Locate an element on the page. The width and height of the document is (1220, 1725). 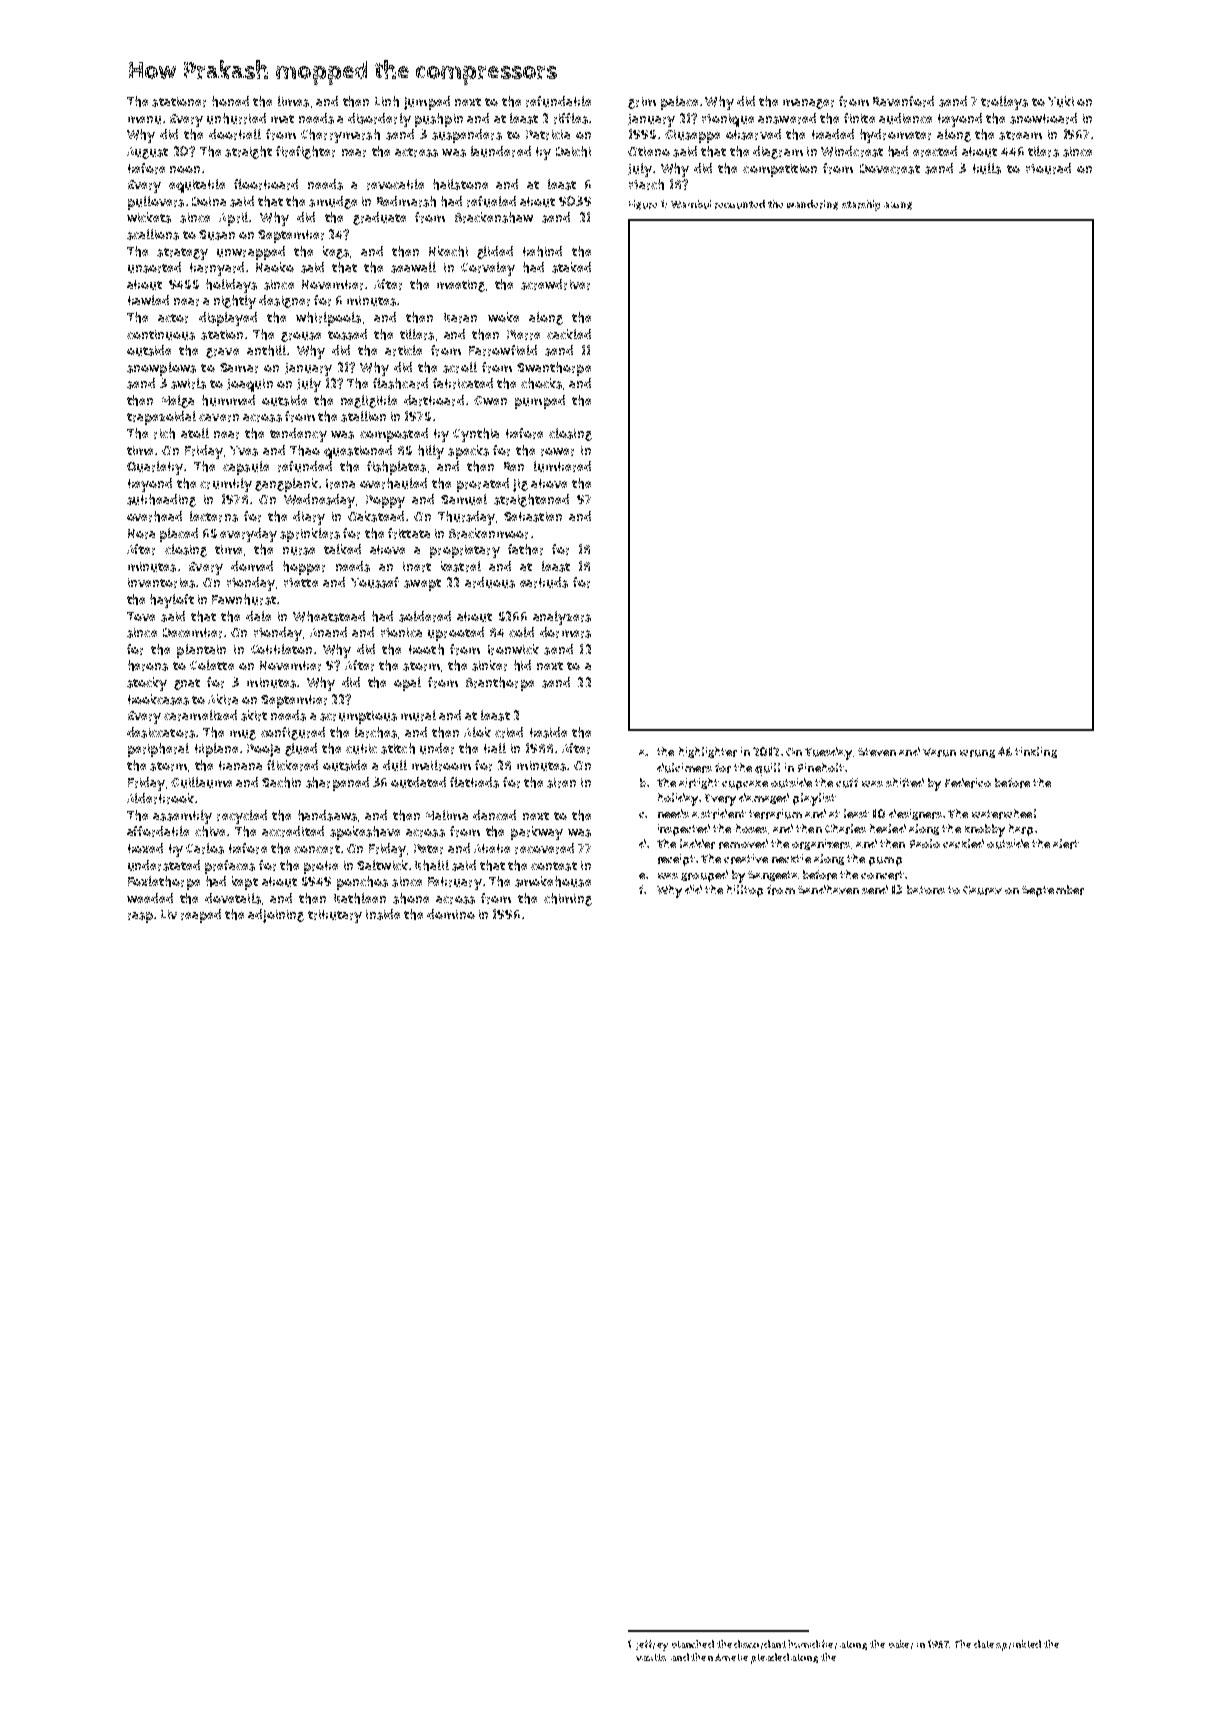
Daichi is located at coordinates (573, 151).
